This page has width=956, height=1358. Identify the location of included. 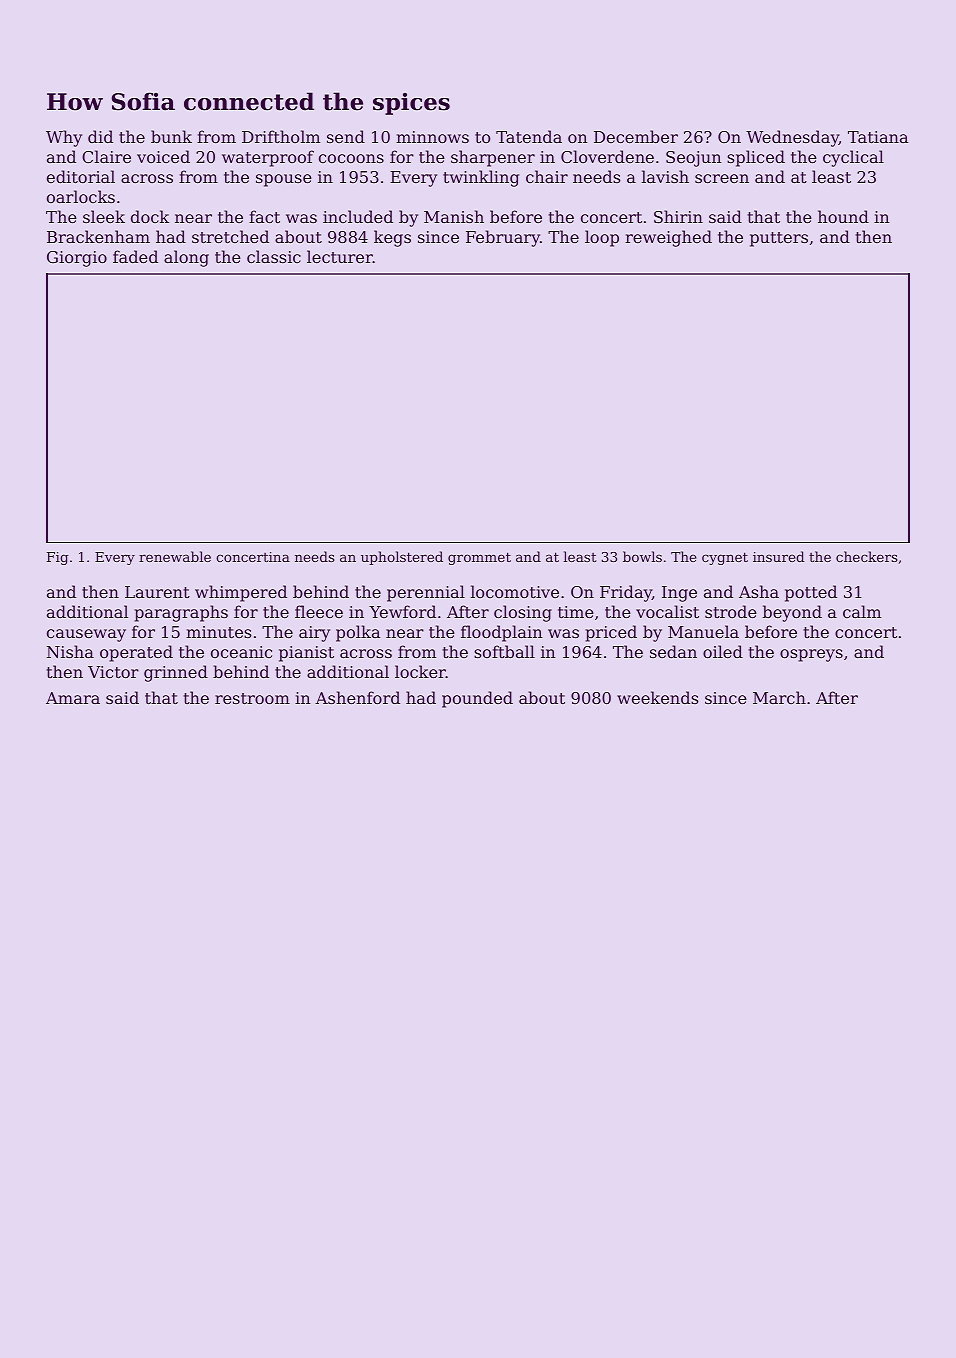
(358, 216).
